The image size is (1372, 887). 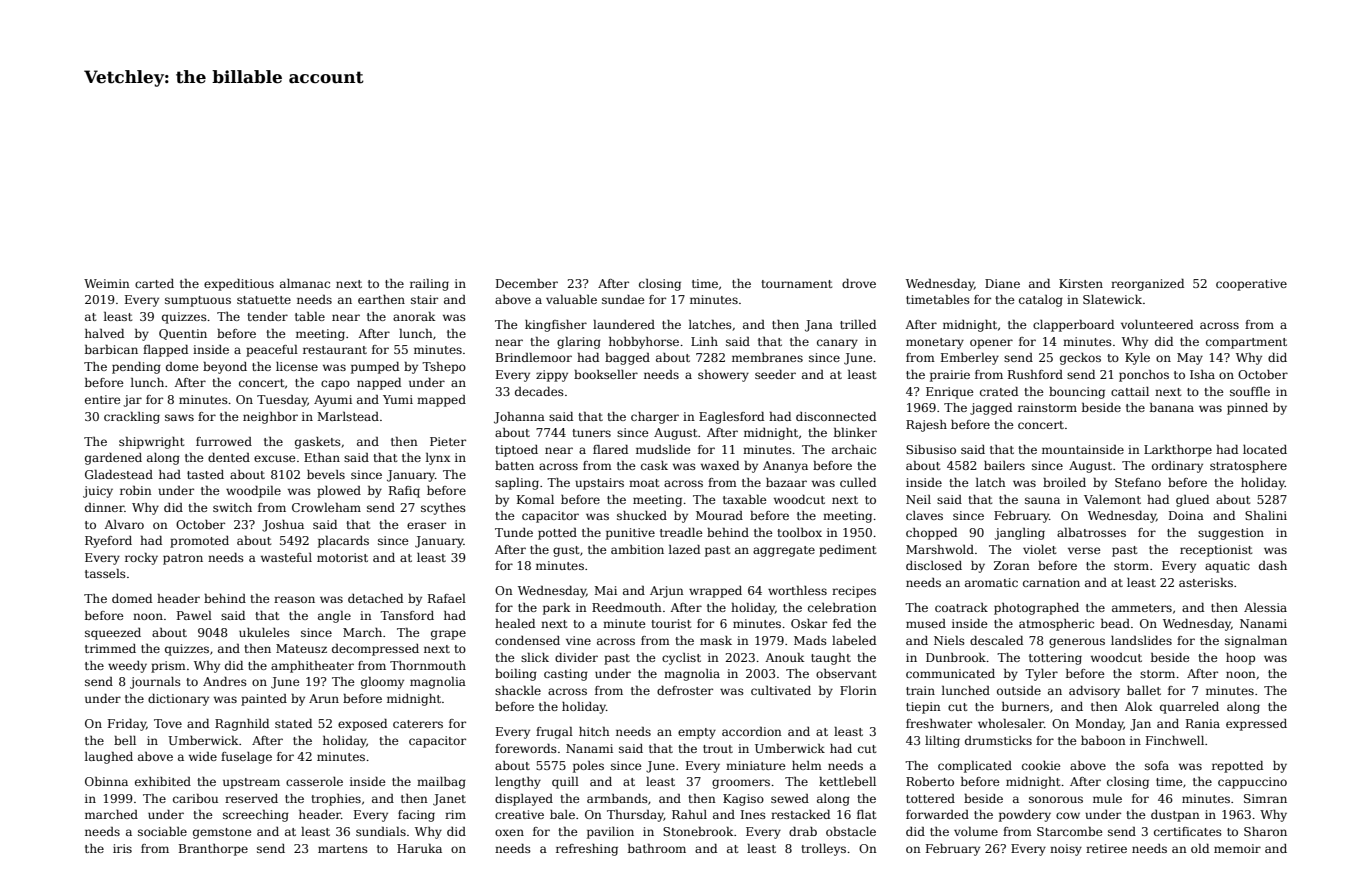 What do you see at coordinates (1231, 534) in the screenshot?
I see `suggestion` at bounding box center [1231, 534].
